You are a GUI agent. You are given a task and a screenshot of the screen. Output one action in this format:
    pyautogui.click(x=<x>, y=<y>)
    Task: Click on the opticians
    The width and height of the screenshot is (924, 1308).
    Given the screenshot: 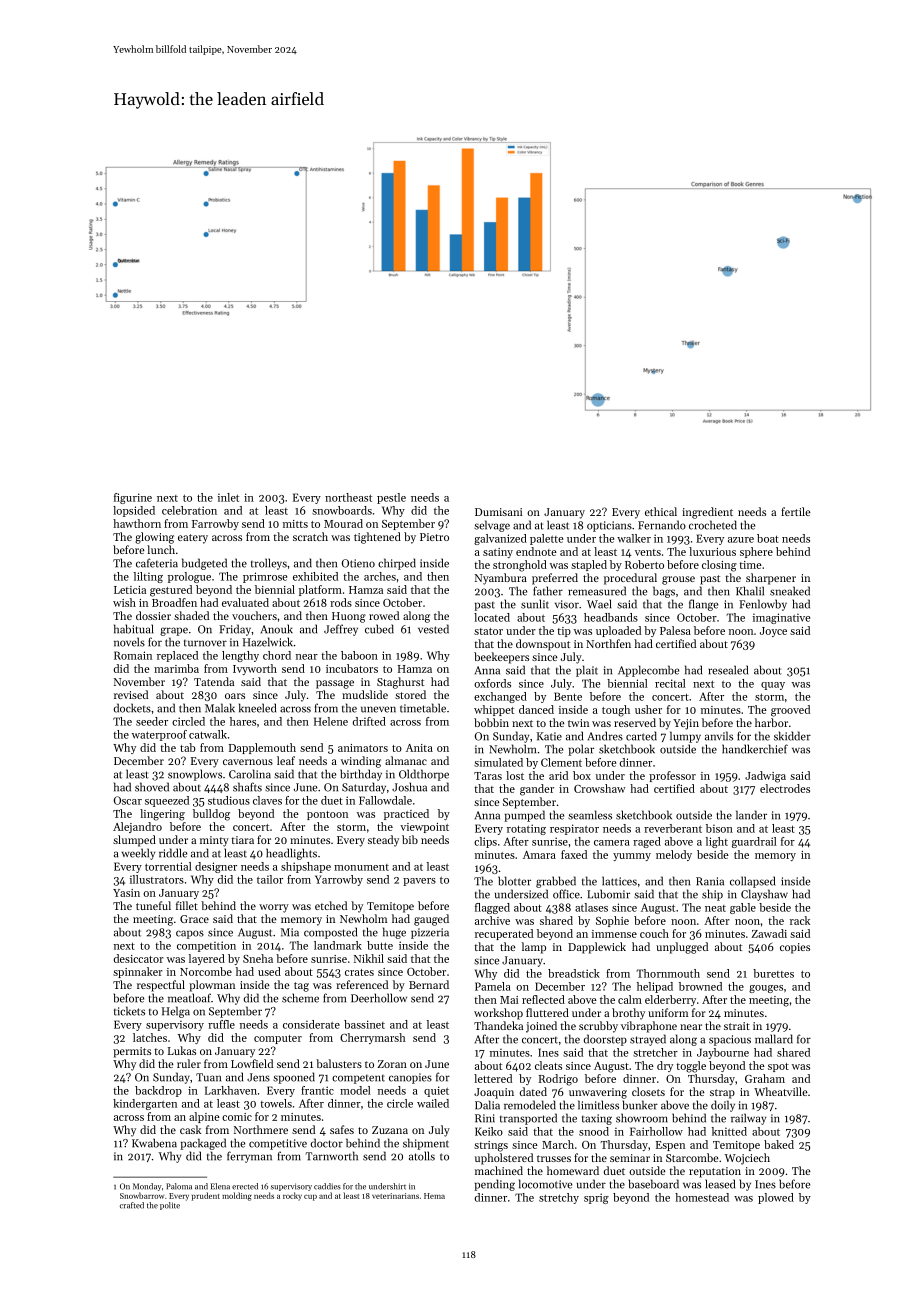 What is the action you would take?
    pyautogui.click(x=609, y=526)
